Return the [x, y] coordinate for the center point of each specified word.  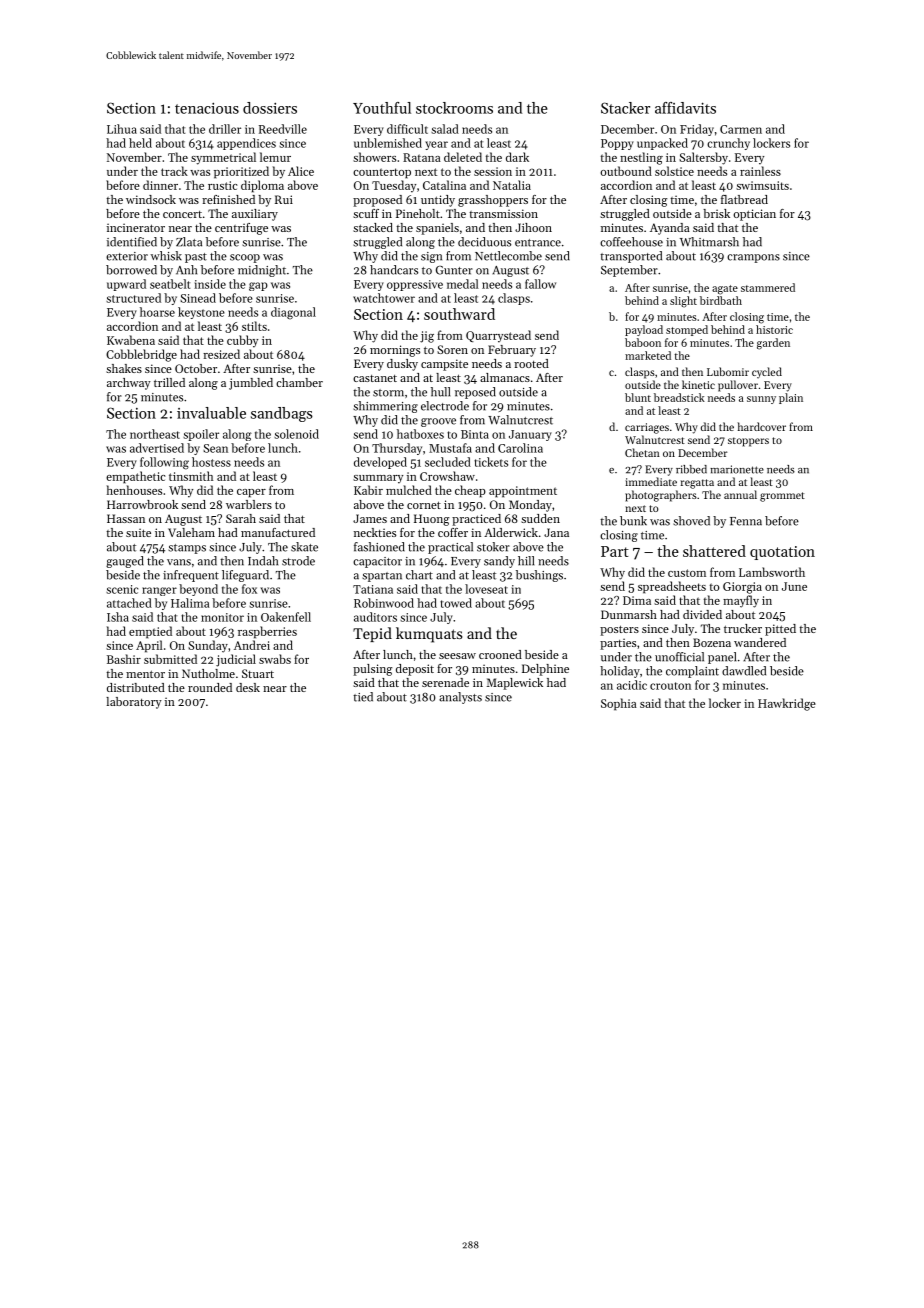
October [196, 368]
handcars [394, 270]
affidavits [685, 108]
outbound [626, 171]
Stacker [625, 108]
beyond [198, 590]
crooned [500, 654]
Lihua [122, 129]
